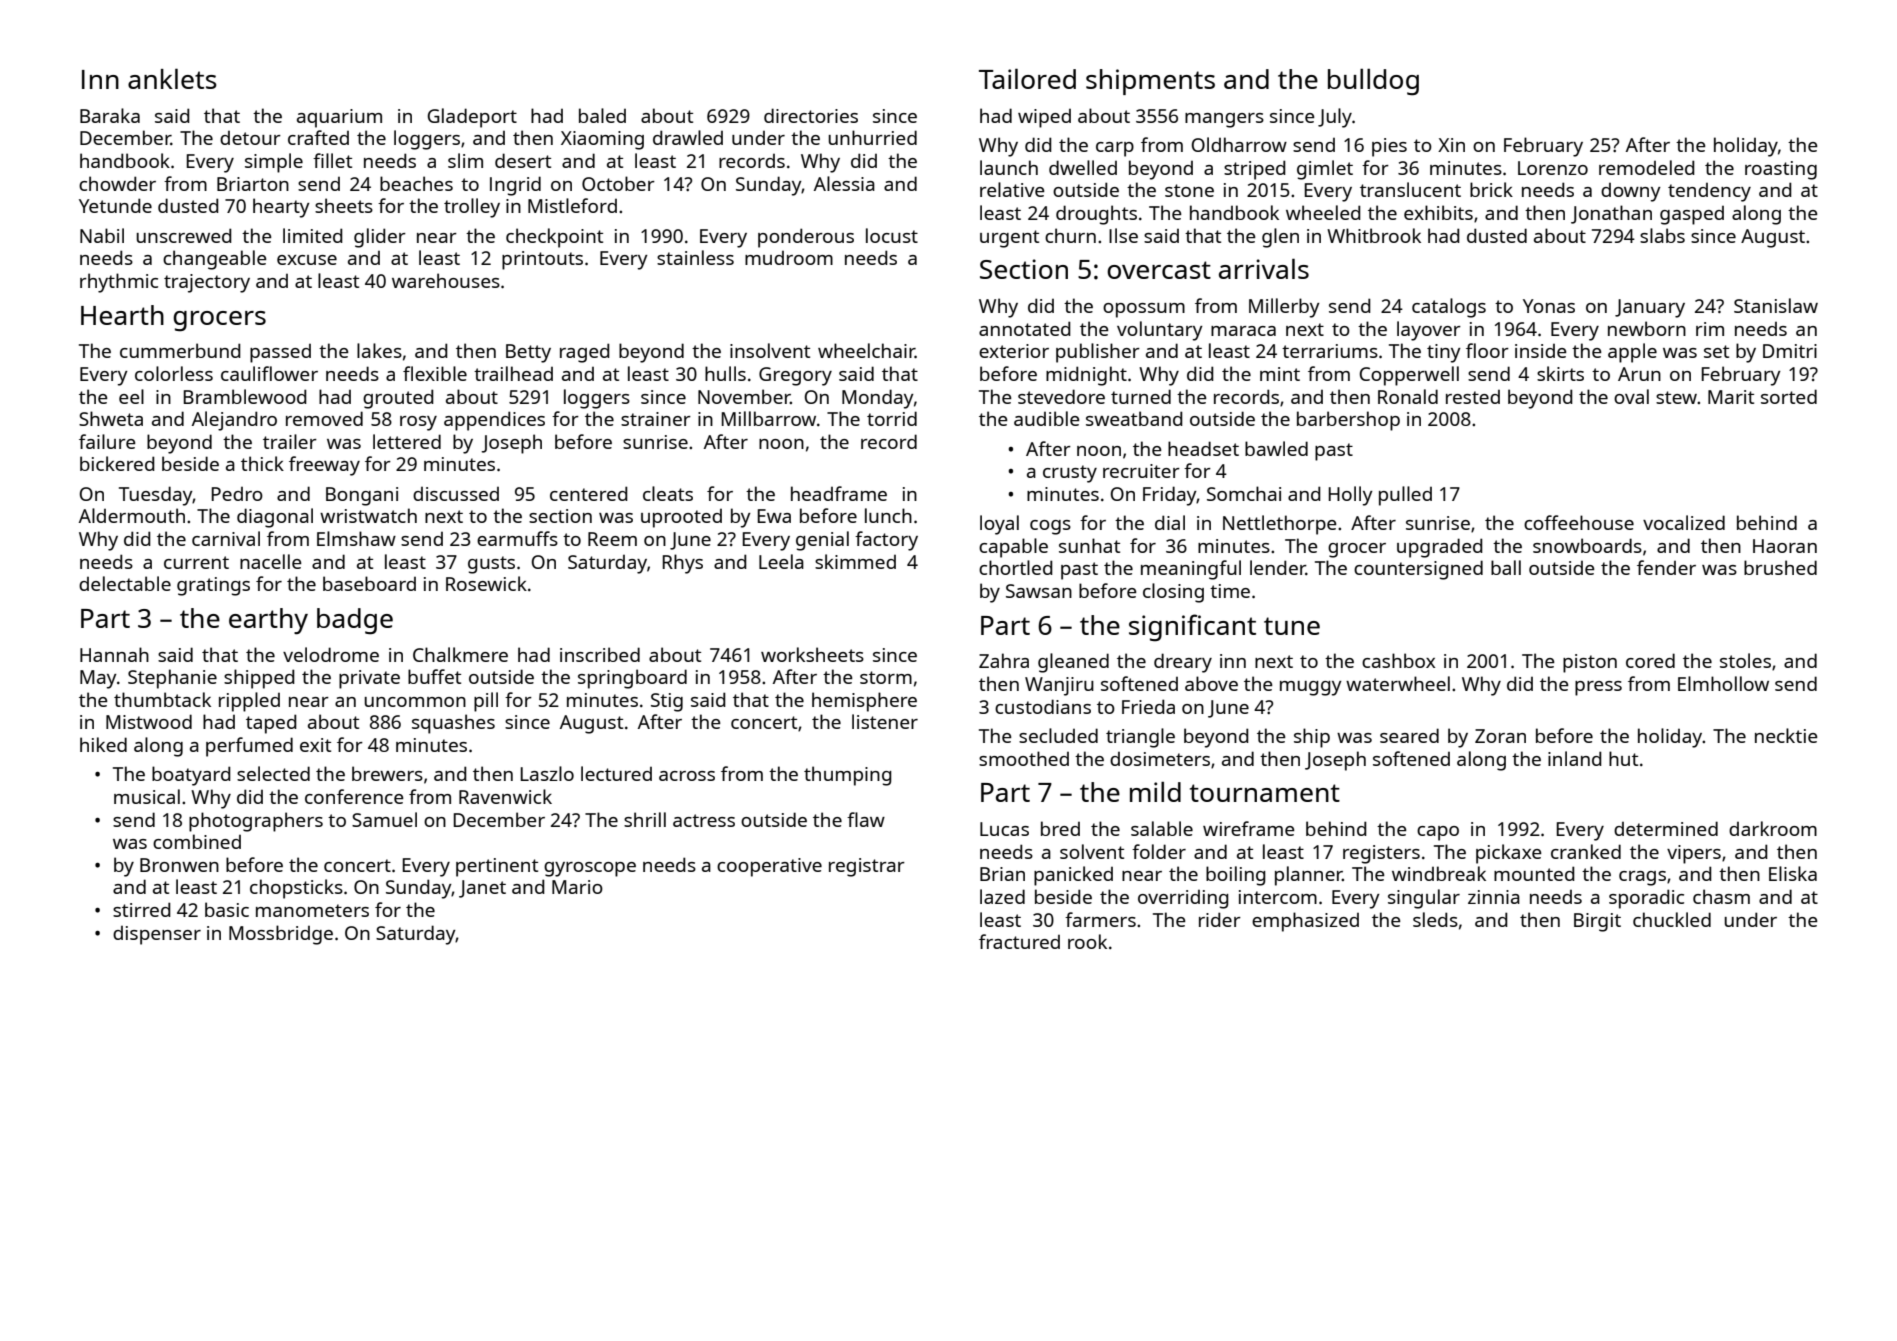 This image has width=1897, height=1341. What do you see at coordinates (1009, 167) in the image?
I see `launch` at bounding box center [1009, 167].
